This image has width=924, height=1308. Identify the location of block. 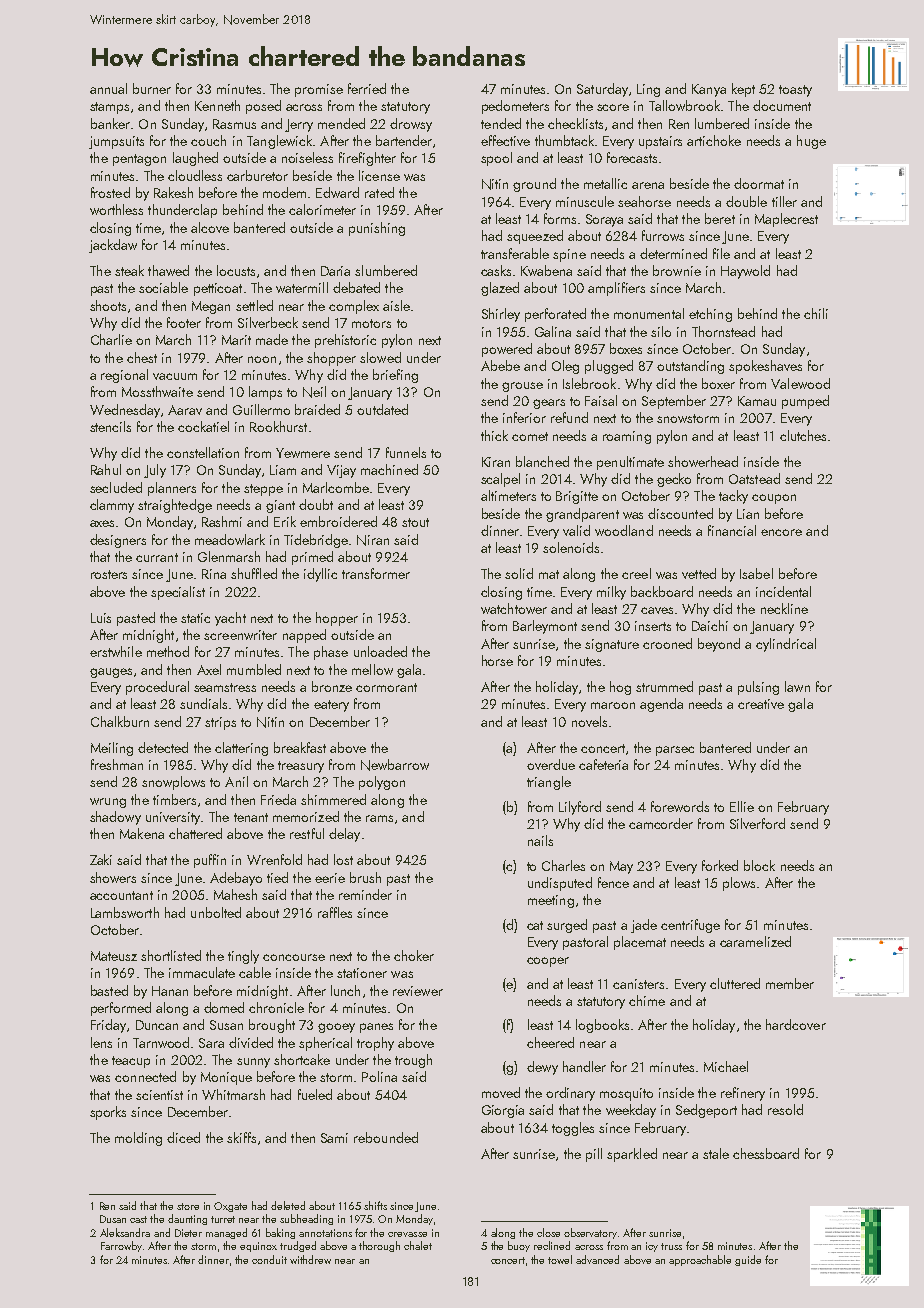
(759, 865).
